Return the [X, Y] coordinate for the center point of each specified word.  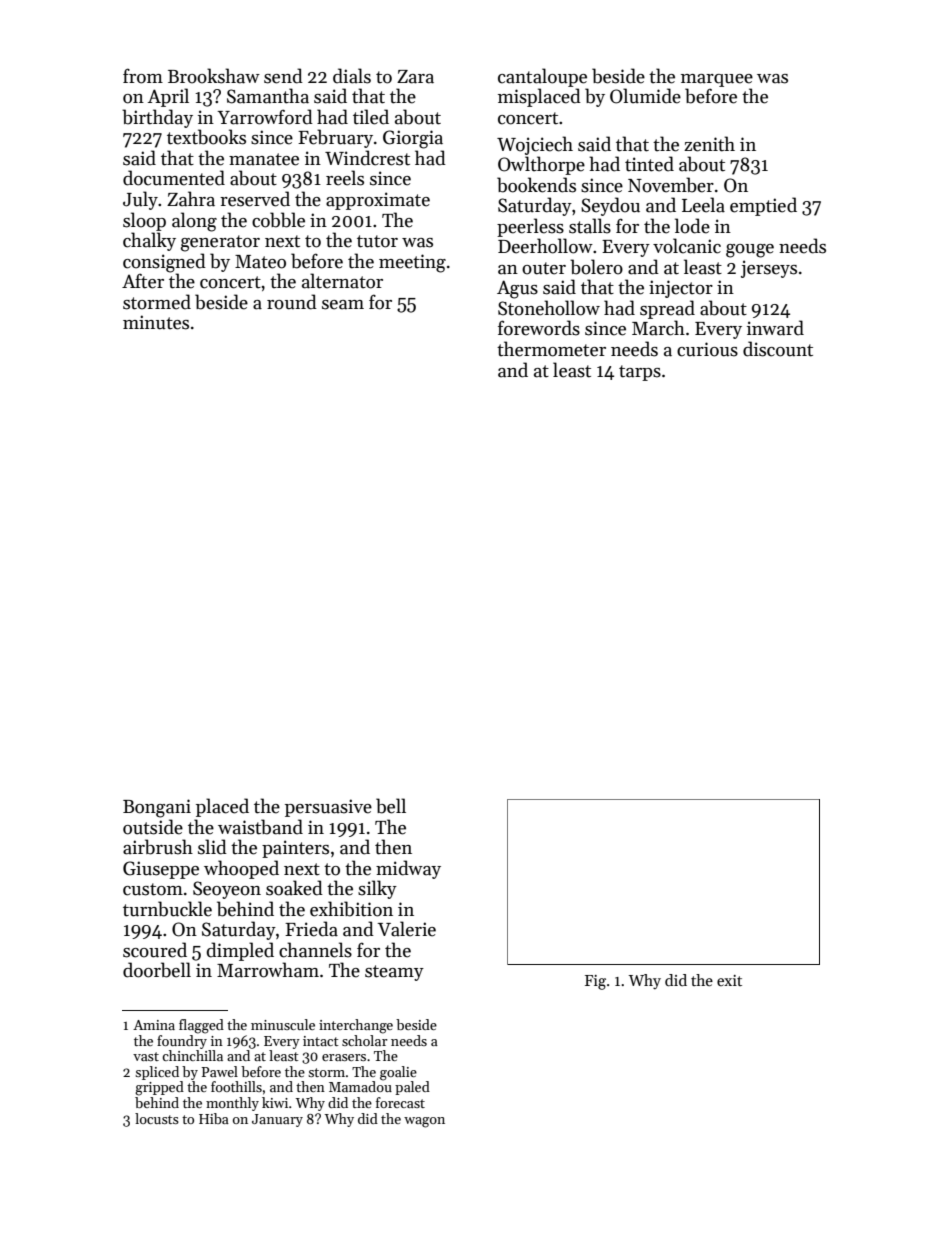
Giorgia [413, 139]
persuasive [328, 808]
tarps [640, 373]
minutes [156, 322]
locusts [157, 1118]
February [335, 138]
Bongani [157, 808]
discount [778, 349]
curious [707, 349]
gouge [750, 251]
